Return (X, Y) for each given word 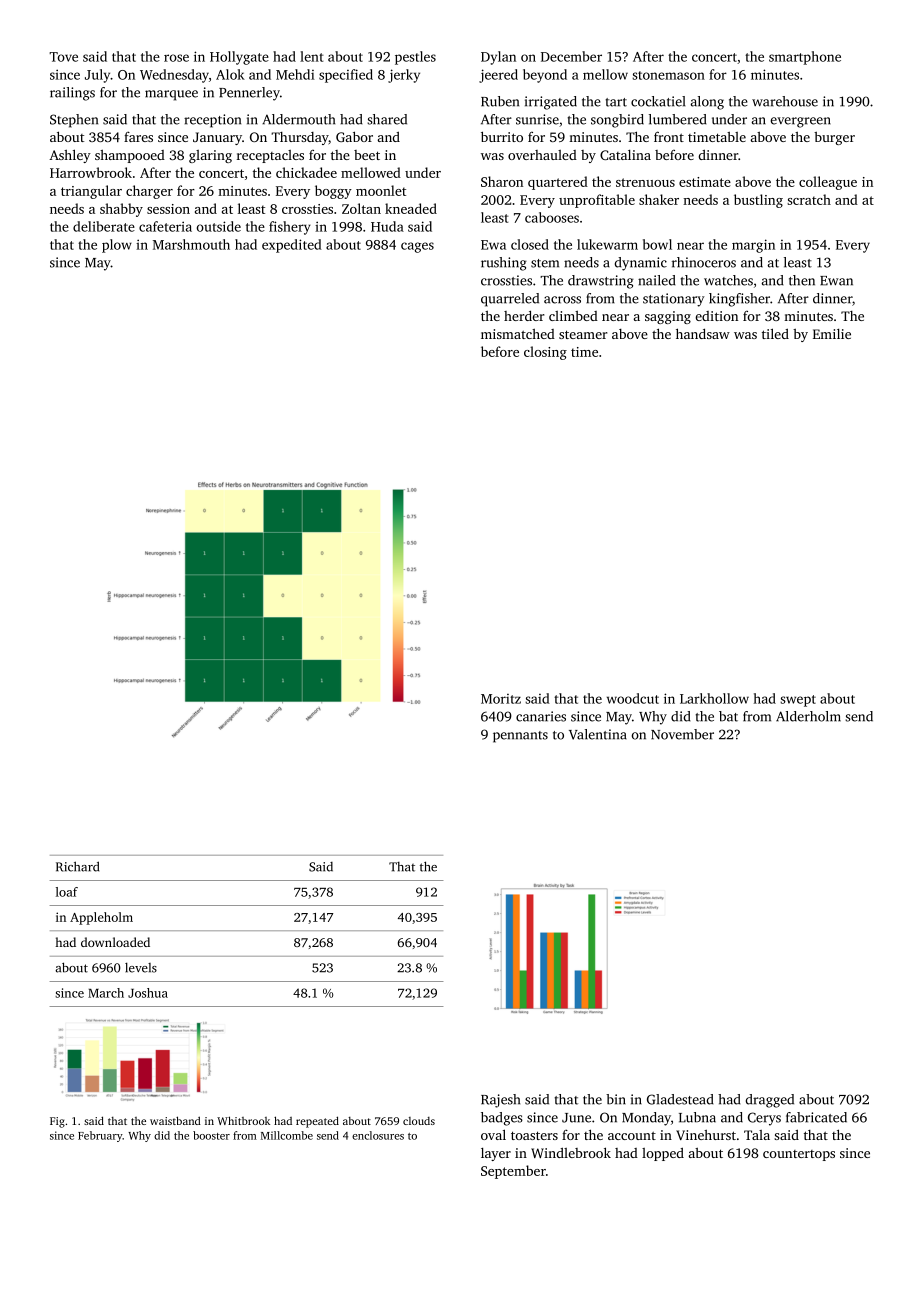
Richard (77, 866)
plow (117, 246)
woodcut (633, 698)
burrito (502, 136)
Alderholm (808, 716)
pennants (520, 737)
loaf (67, 892)
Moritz (501, 699)
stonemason (668, 75)
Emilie (832, 334)
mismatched (518, 334)
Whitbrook (243, 1120)
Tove (63, 57)
